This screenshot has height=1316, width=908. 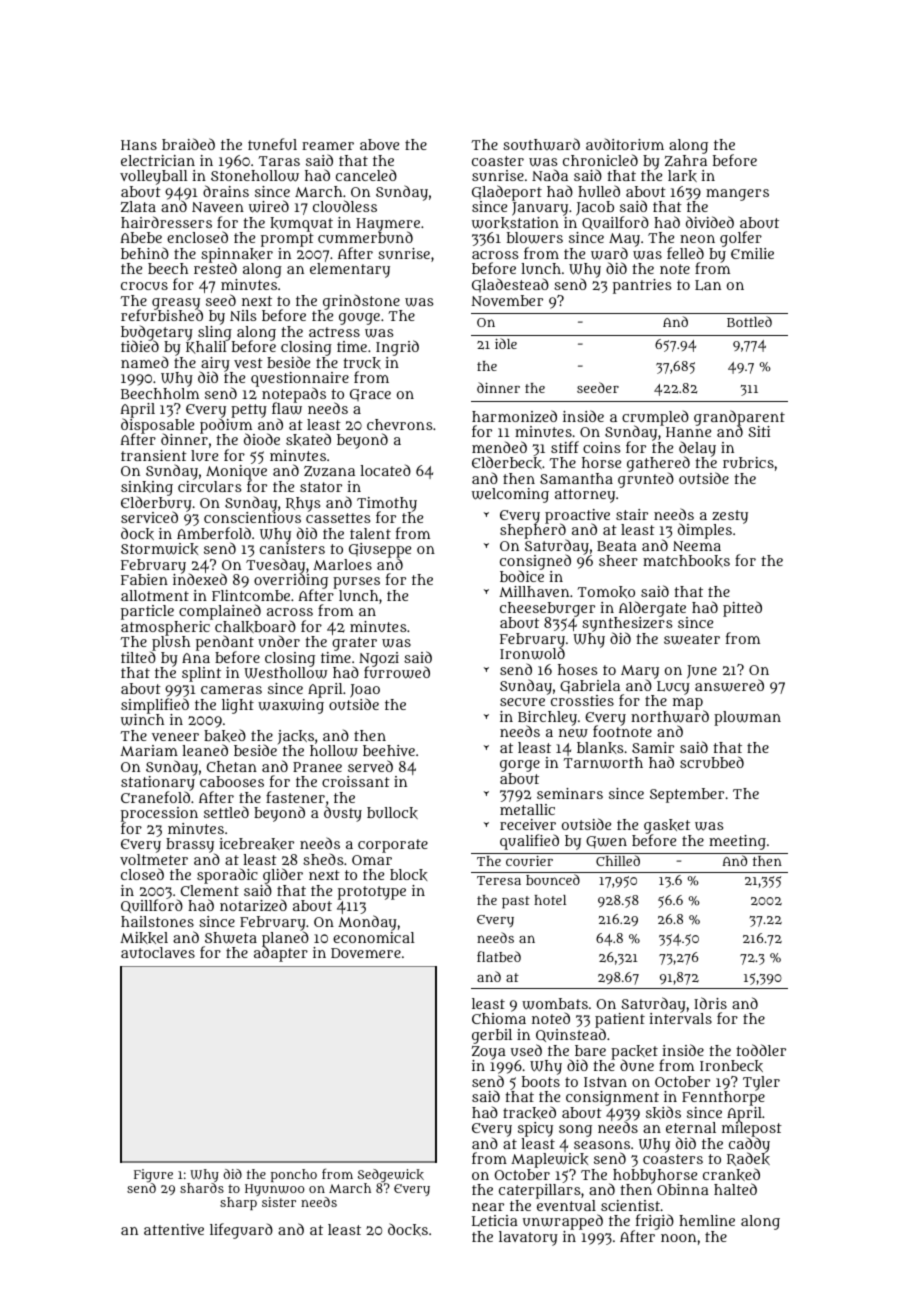 I want to click on Teresa, so click(x=499, y=880).
